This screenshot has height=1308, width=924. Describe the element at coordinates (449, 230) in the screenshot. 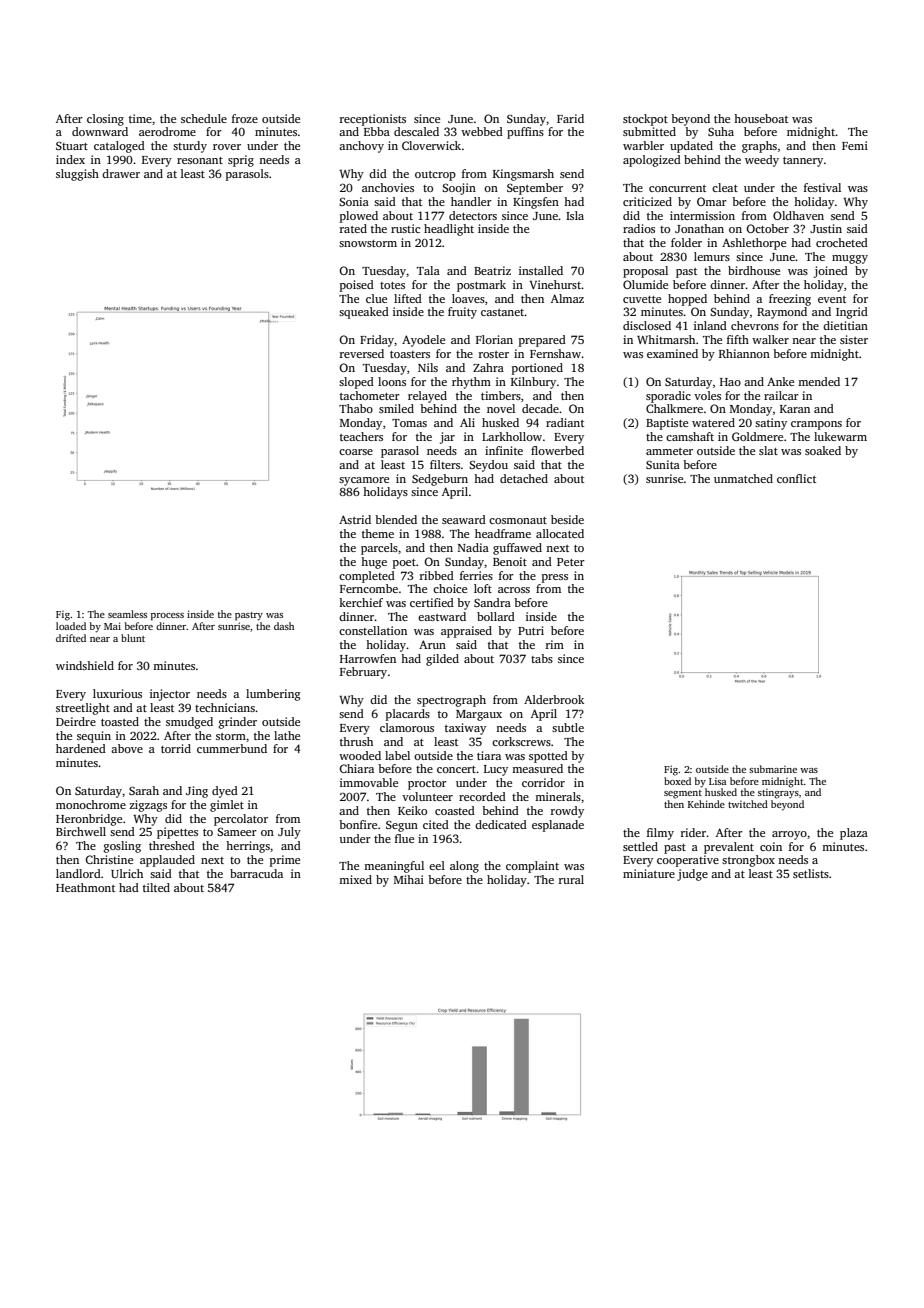

I see `headlight` at that location.
